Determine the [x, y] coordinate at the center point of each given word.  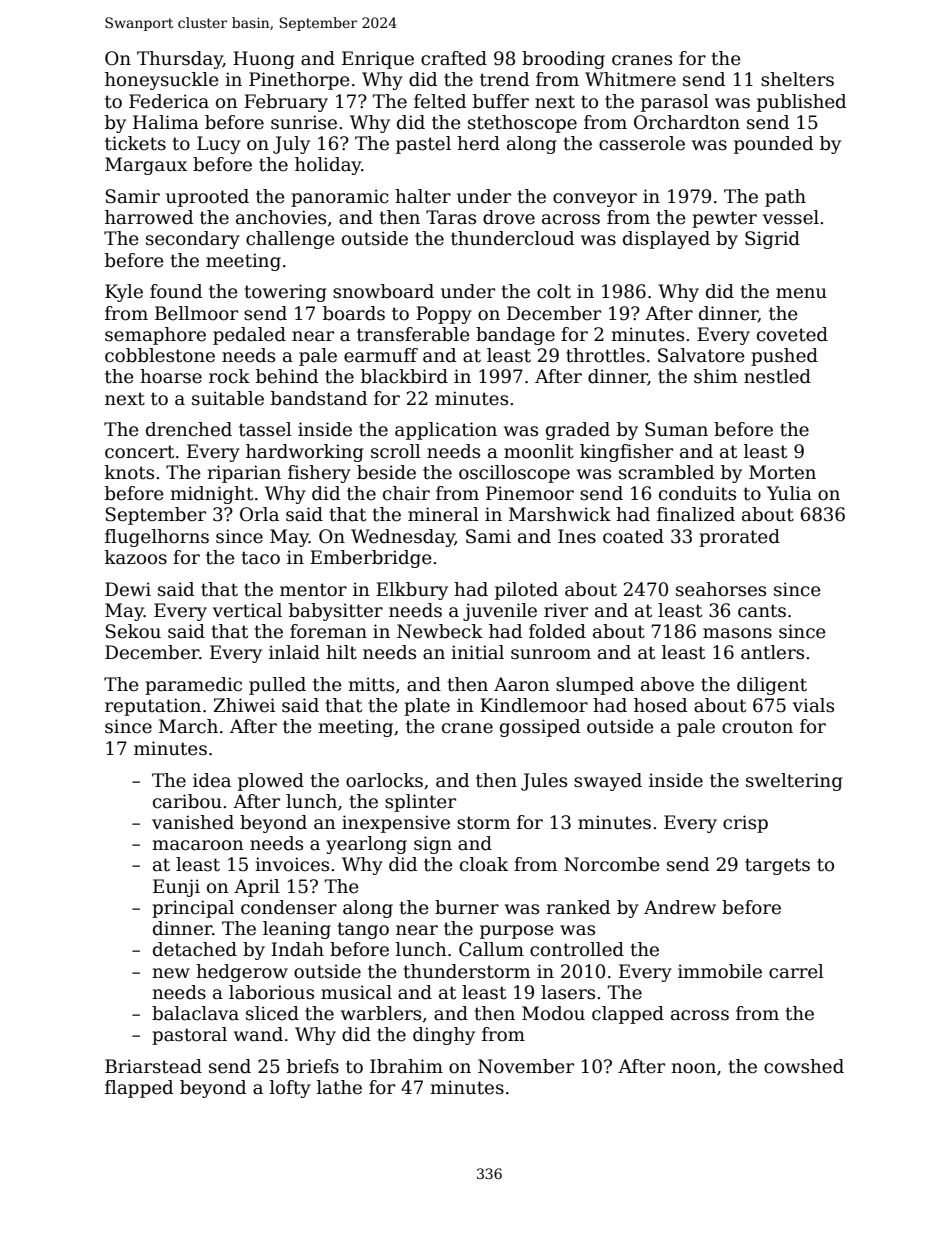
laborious [271, 992]
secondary [193, 240]
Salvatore [701, 355]
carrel [796, 971]
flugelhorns [157, 538]
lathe [339, 1087]
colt [554, 291]
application [446, 431]
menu [801, 293]
